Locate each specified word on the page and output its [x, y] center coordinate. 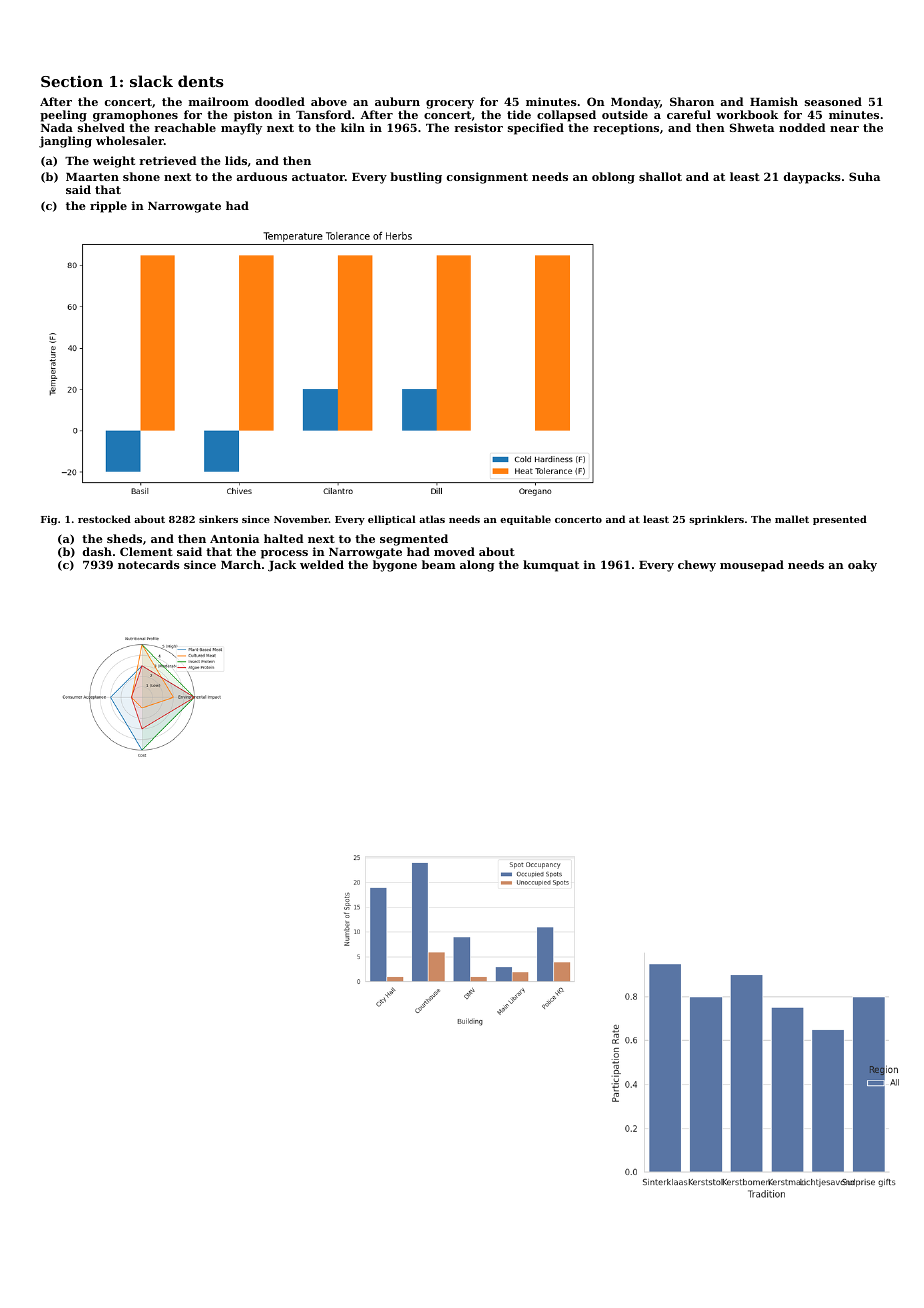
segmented [414, 540]
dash [97, 551]
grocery [450, 104]
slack [151, 81]
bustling [416, 178]
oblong [613, 178]
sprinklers [716, 520]
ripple [108, 207]
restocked [104, 519]
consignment [487, 178]
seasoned [833, 101]
